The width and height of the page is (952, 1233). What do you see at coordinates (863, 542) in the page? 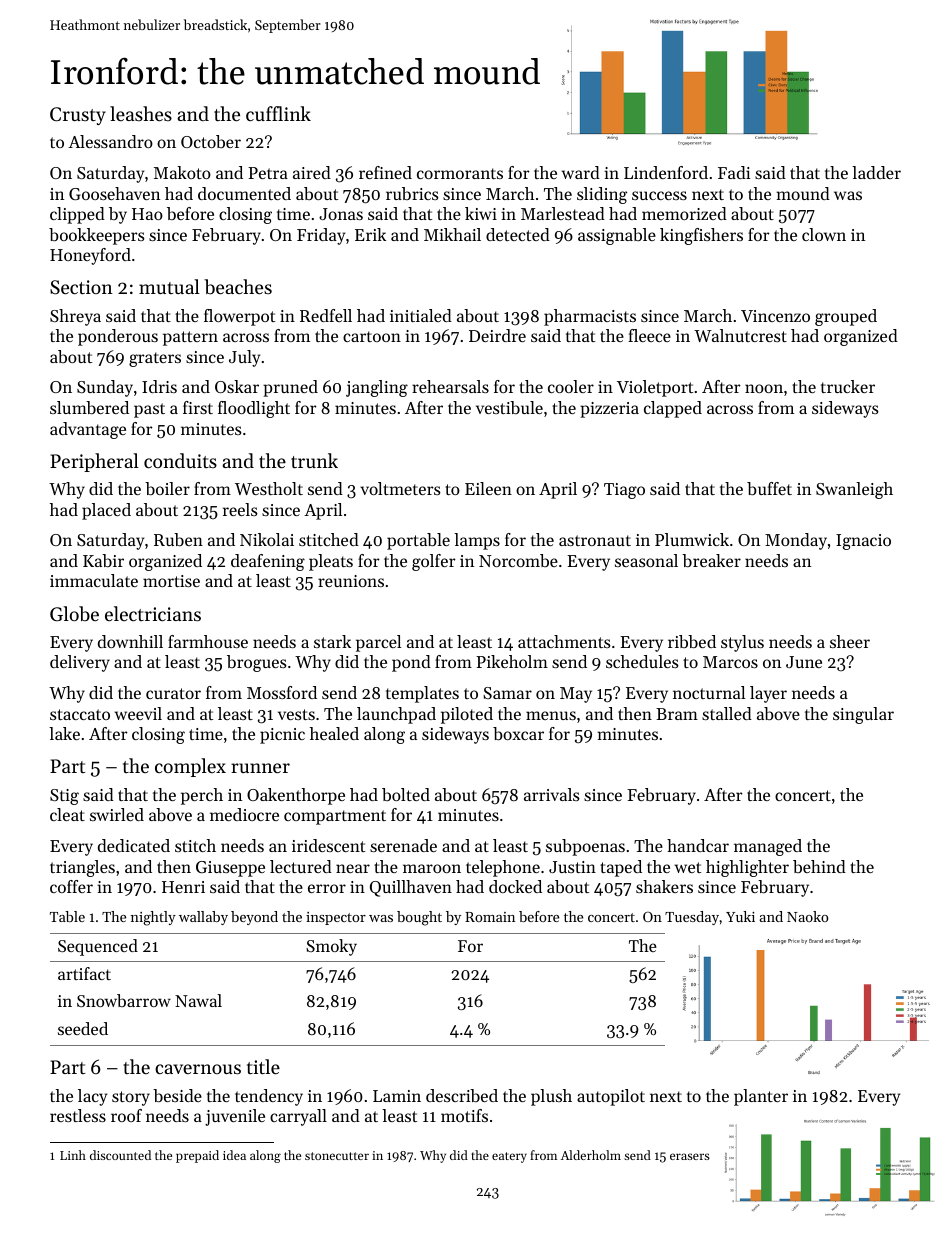
I see `Ignacio` at bounding box center [863, 542].
